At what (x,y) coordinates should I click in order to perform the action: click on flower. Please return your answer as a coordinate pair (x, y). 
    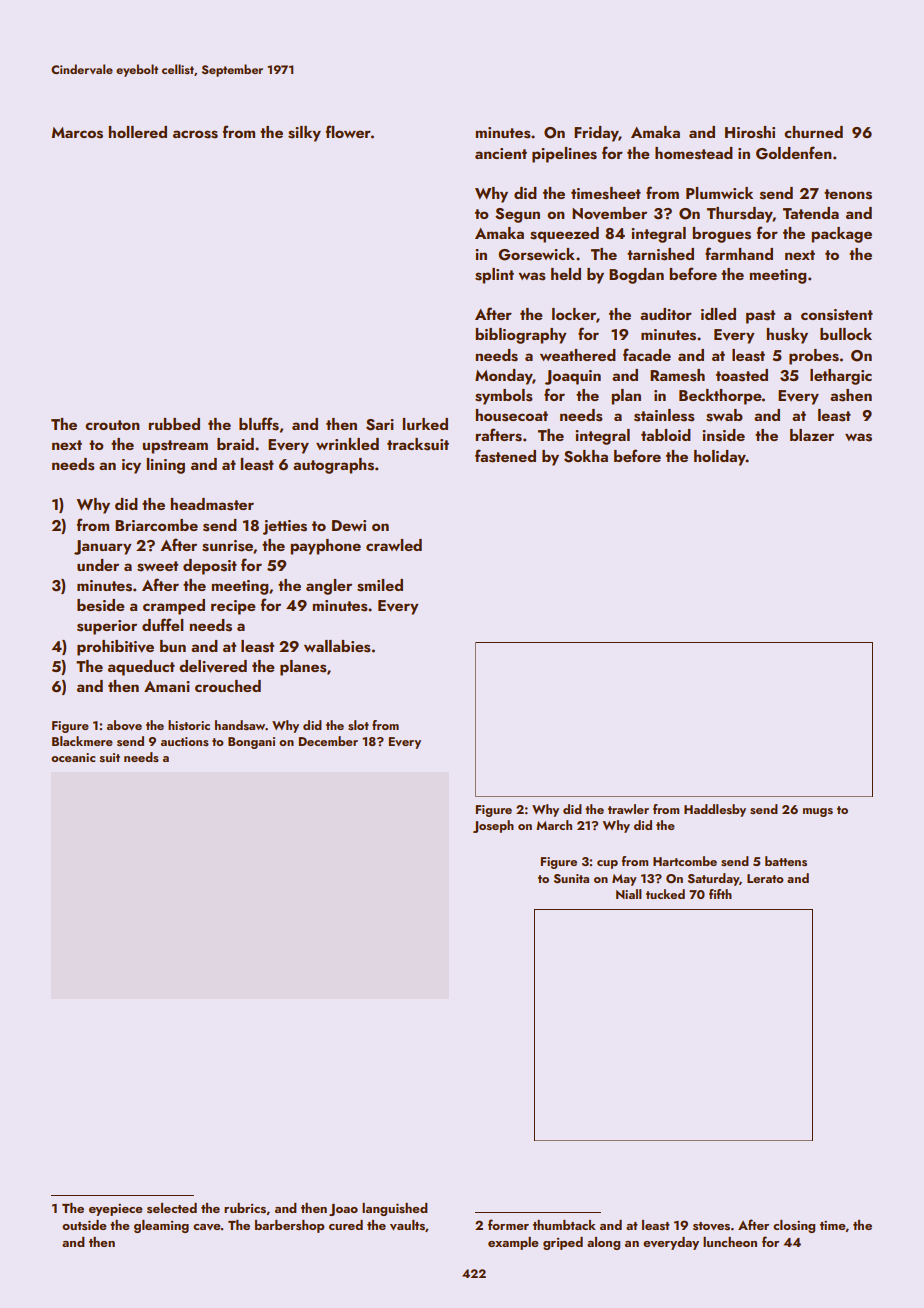
    Looking at the image, I should click on (348, 131).
